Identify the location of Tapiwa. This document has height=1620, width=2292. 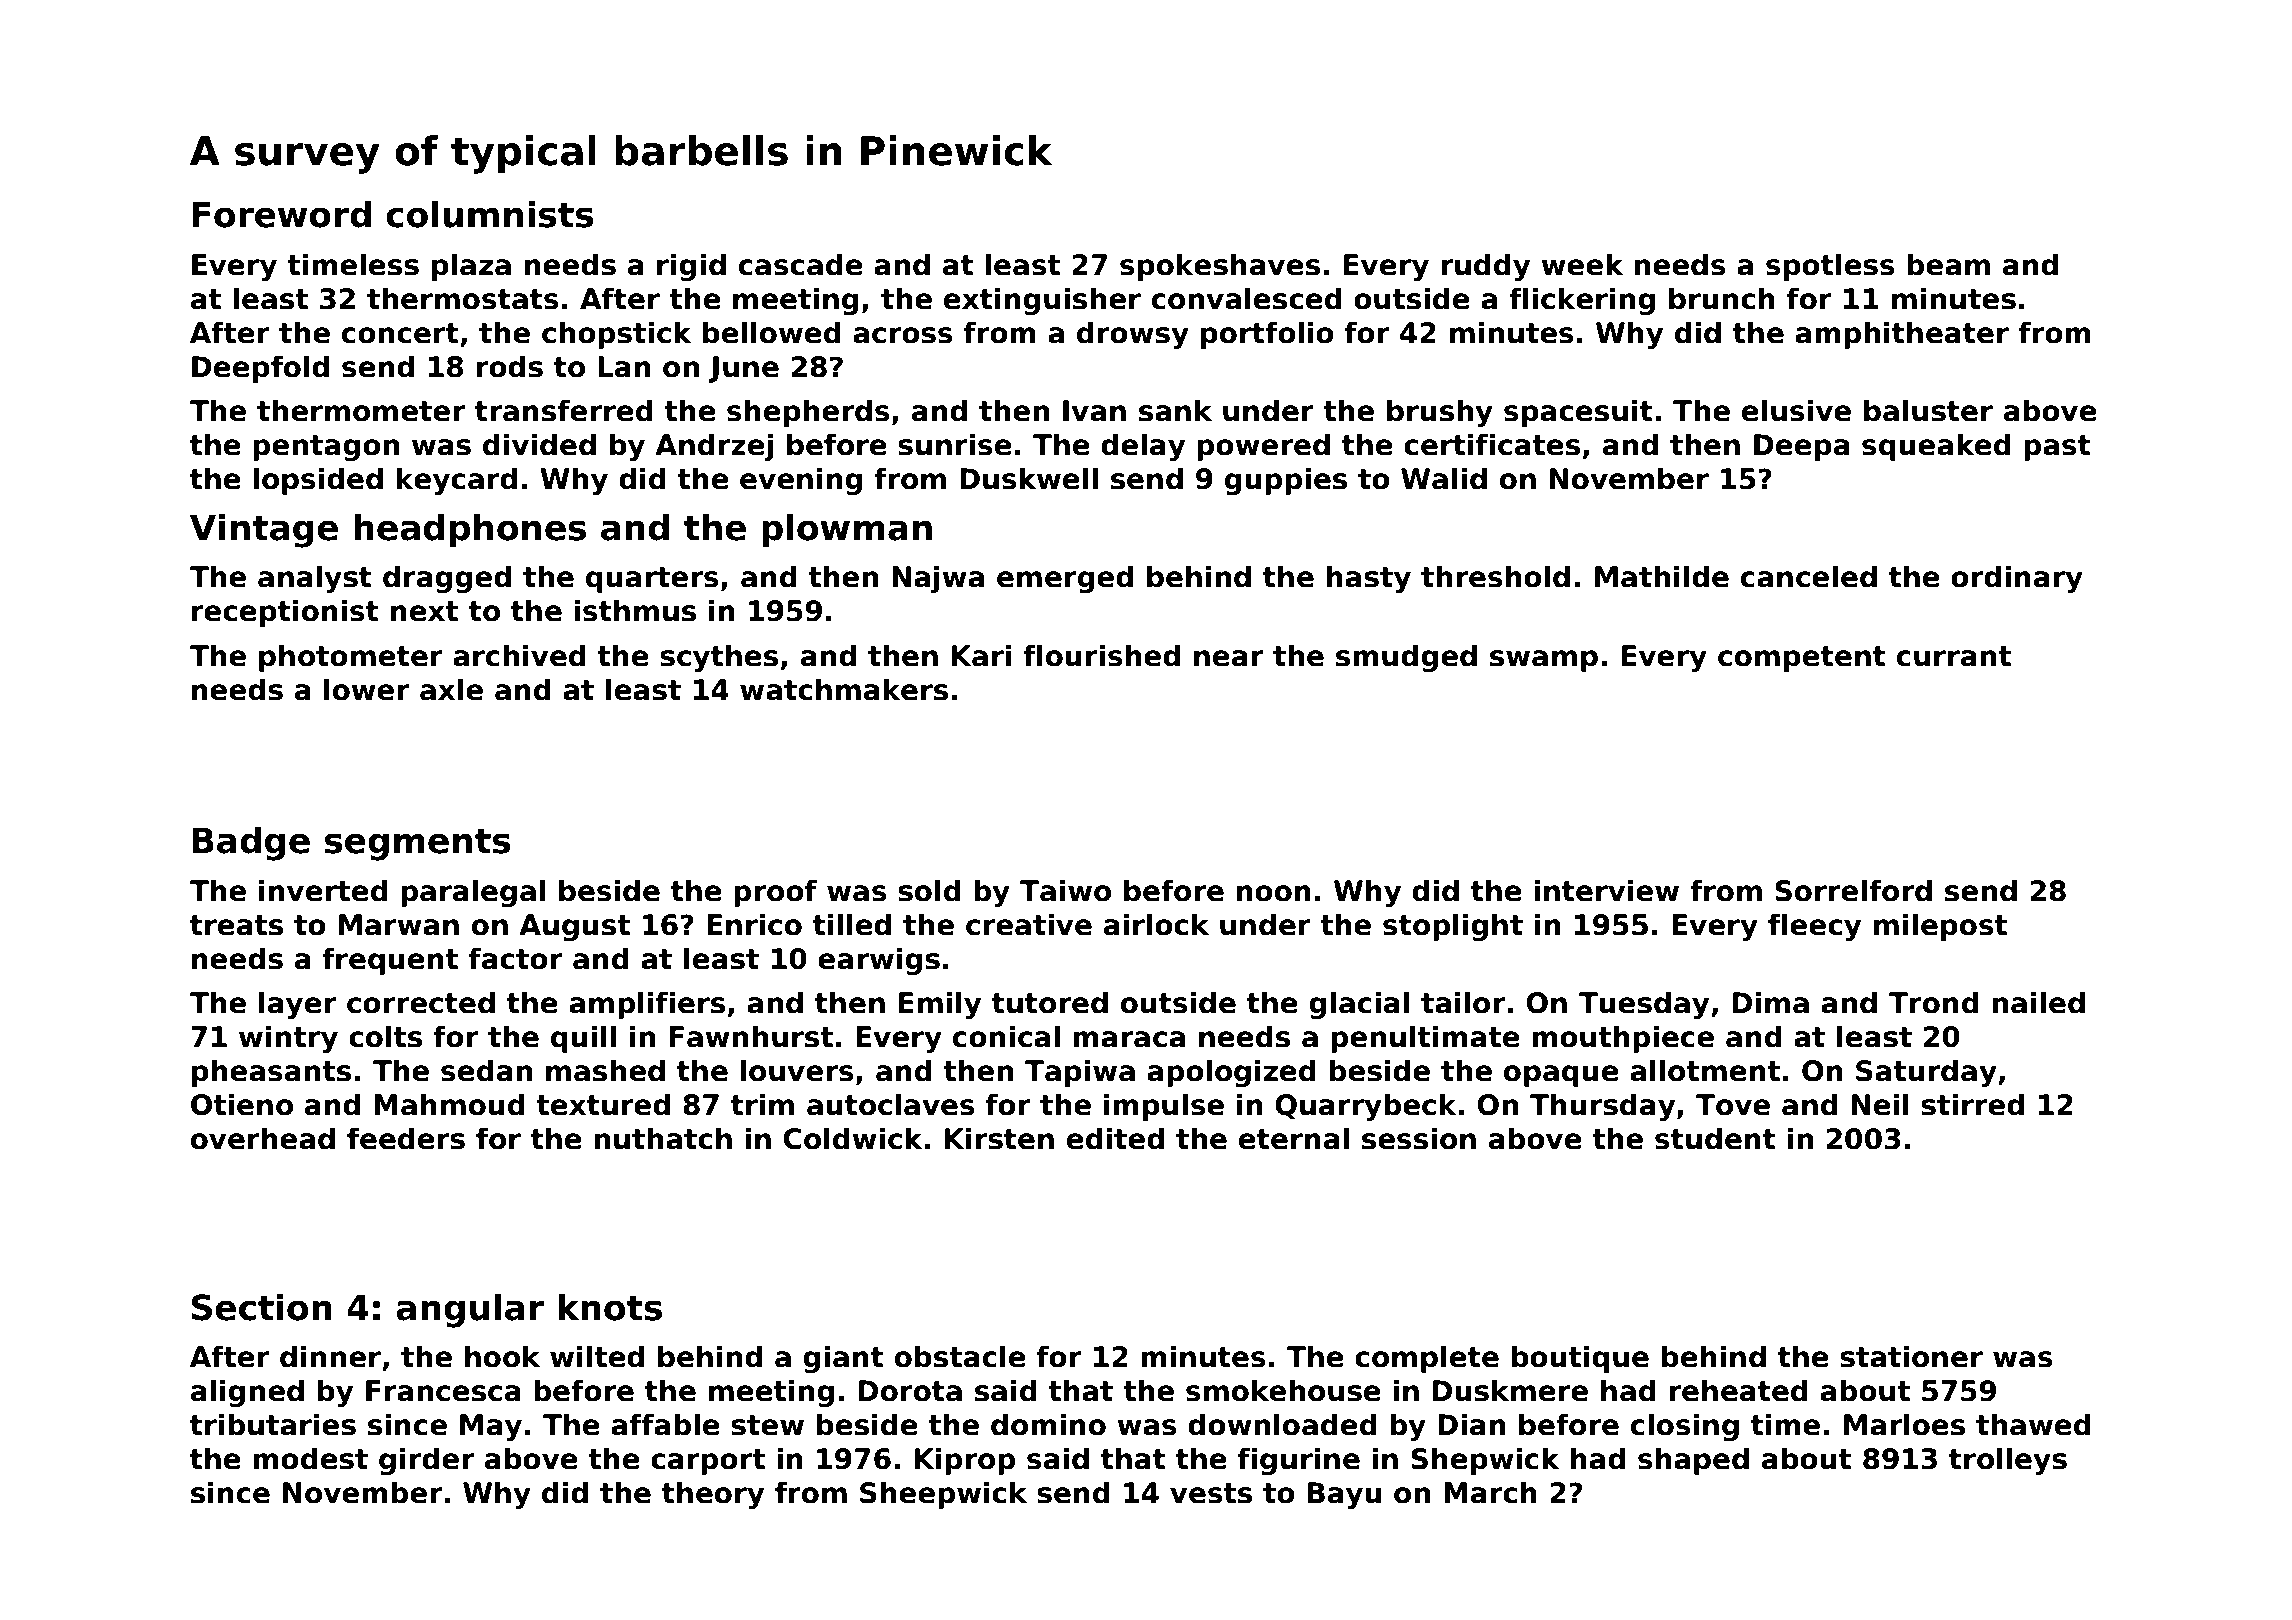
(1080, 1073).
